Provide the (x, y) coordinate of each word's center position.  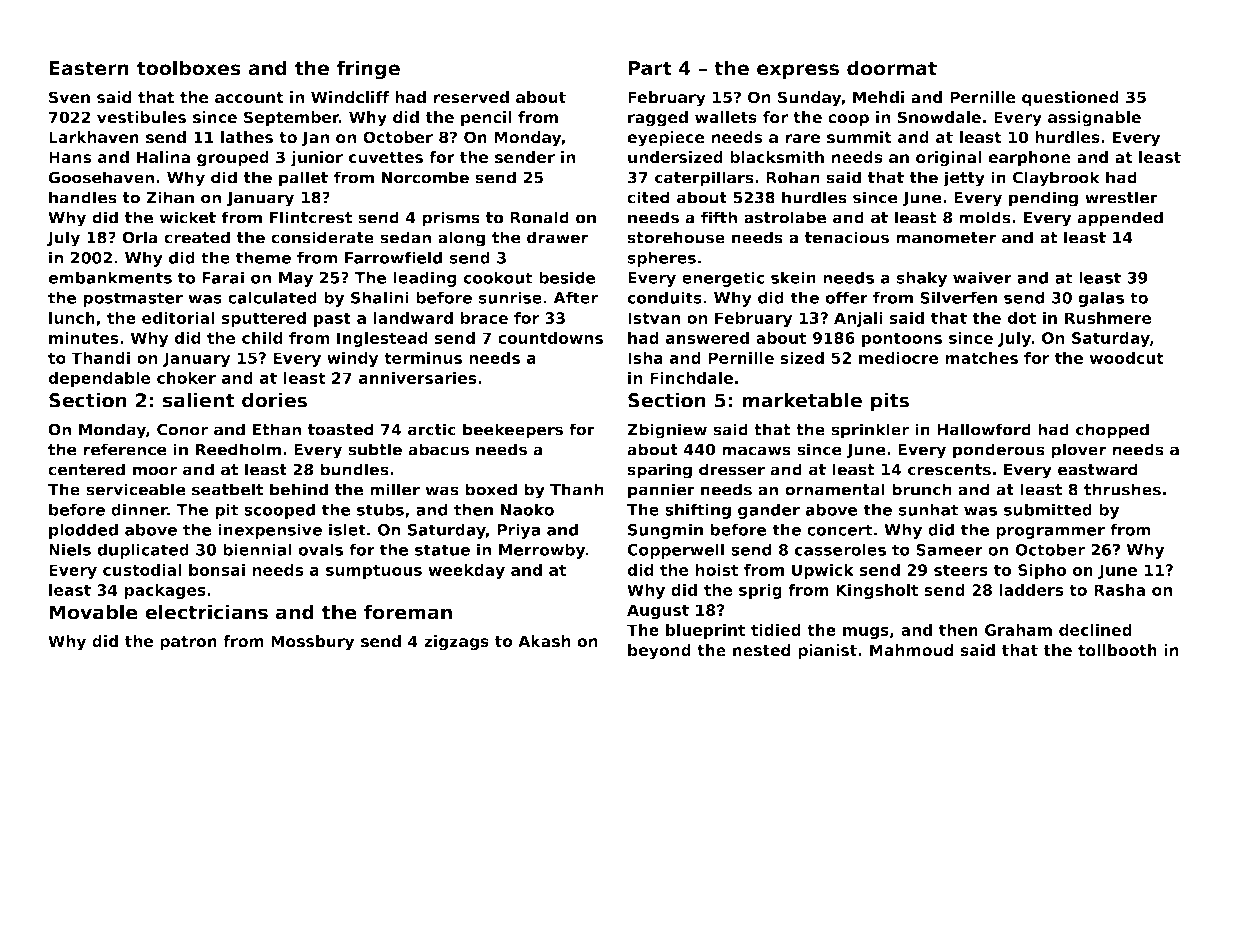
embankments (110, 277)
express (798, 71)
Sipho (1042, 571)
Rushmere (1108, 318)
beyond (659, 652)
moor (155, 471)
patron (188, 643)
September (291, 119)
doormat (892, 68)
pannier (661, 491)
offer (846, 297)
